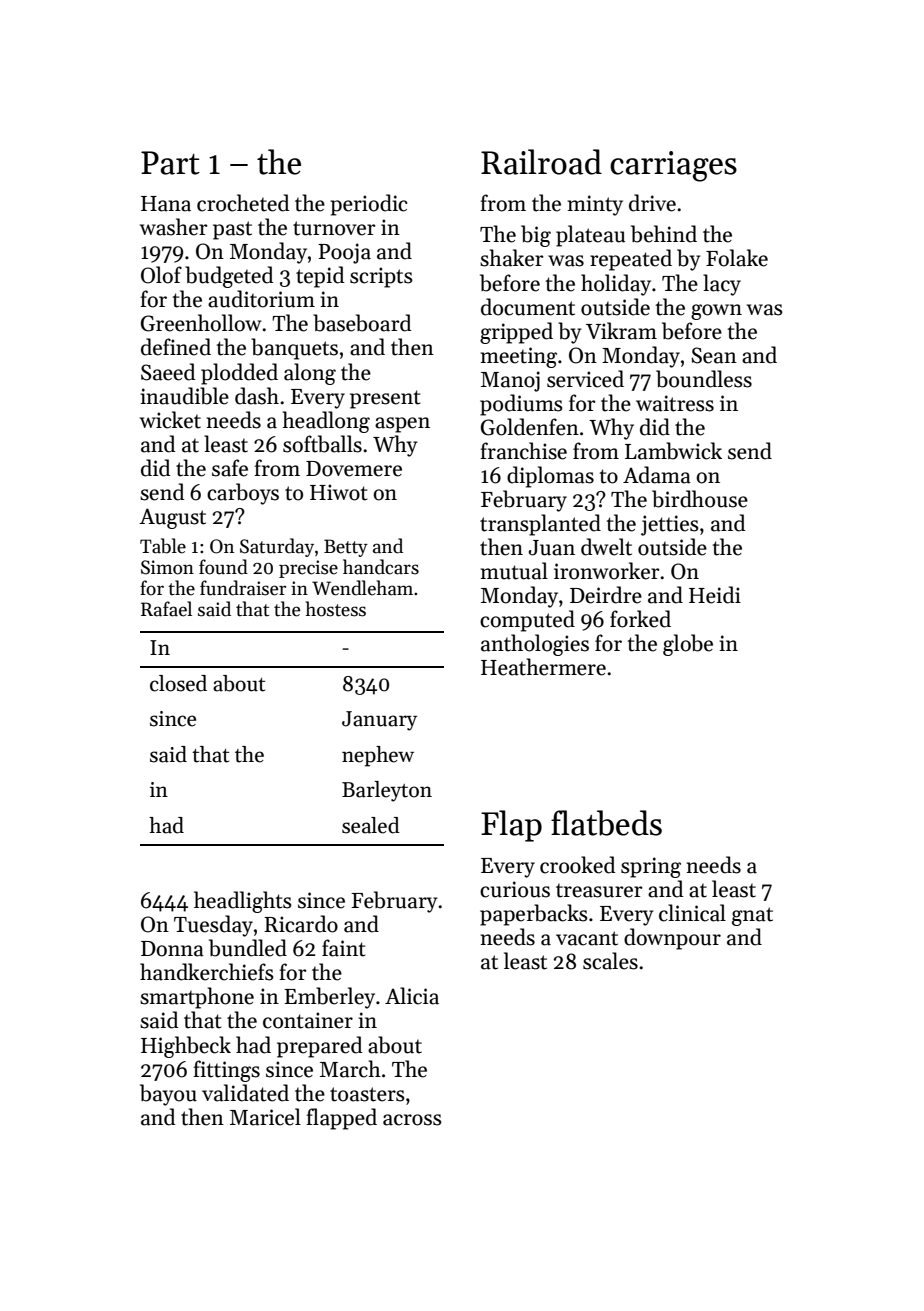 This screenshot has height=1311, width=924. Describe the element at coordinates (516, 333) in the screenshot. I see `gripped` at that location.
